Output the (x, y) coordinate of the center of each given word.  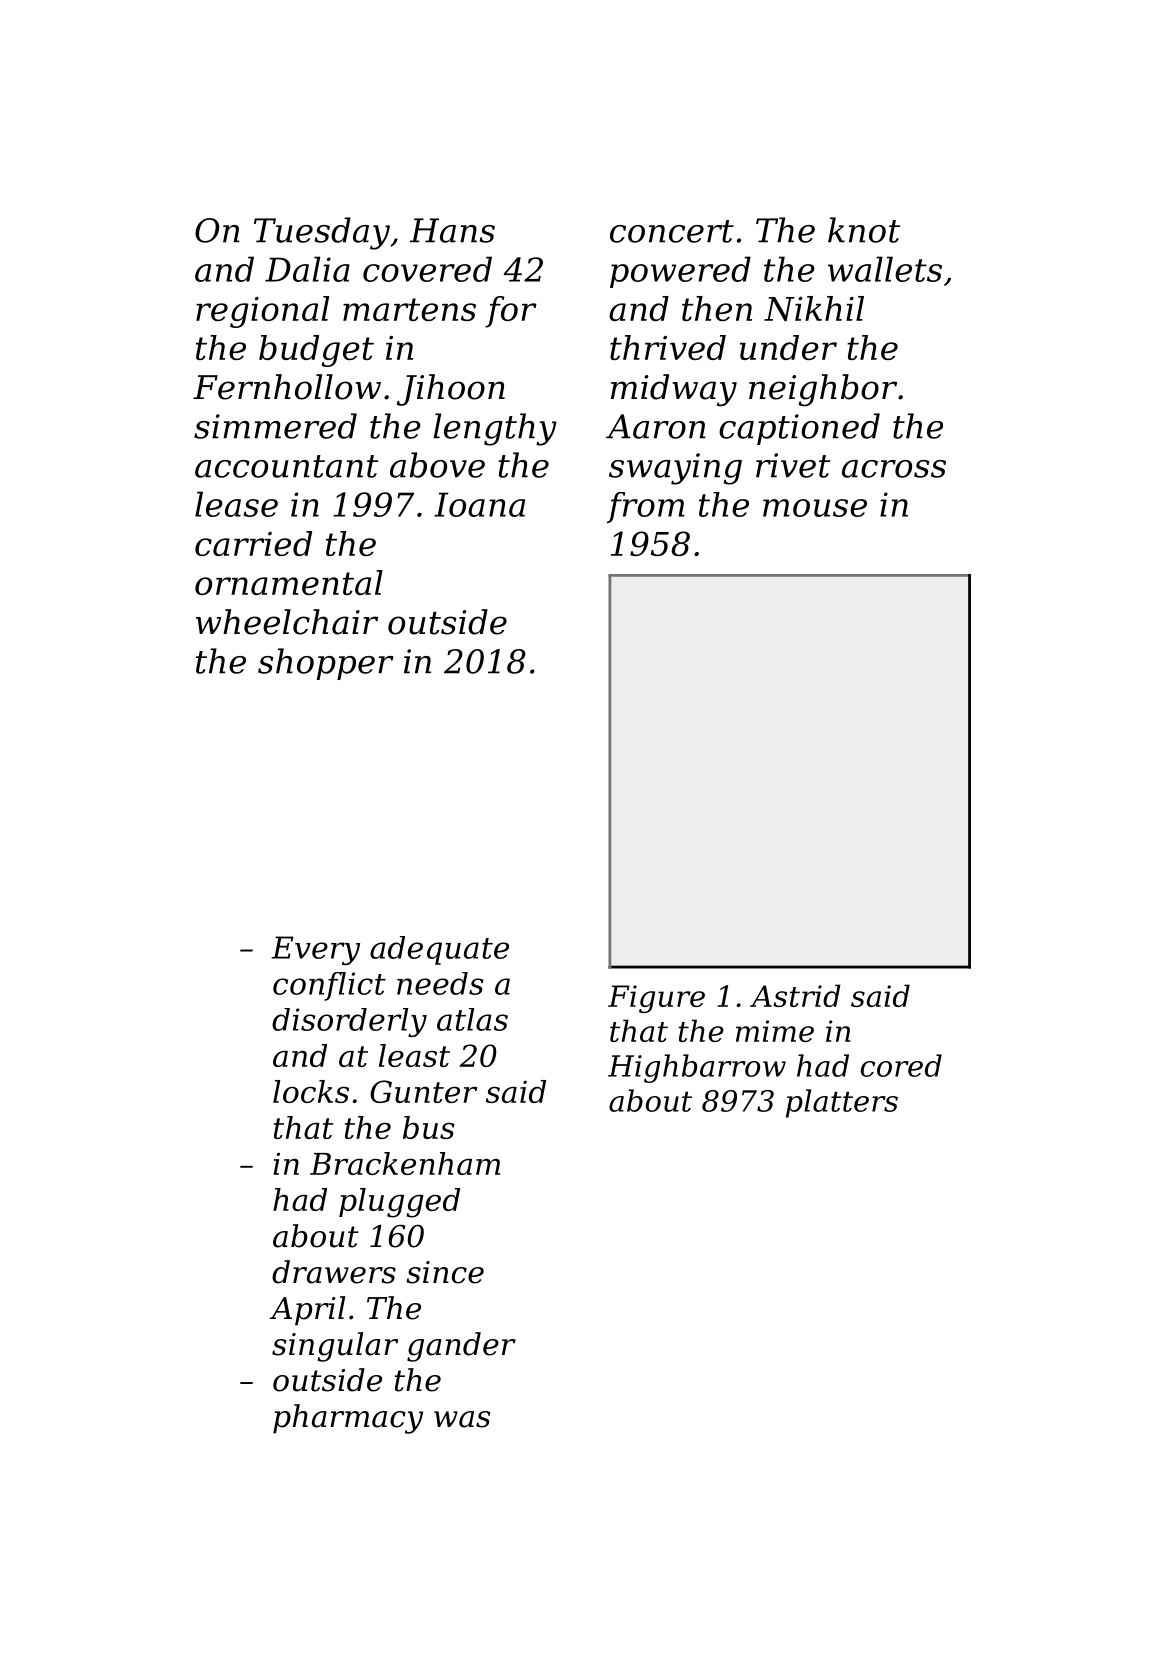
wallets (885, 269)
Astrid (795, 995)
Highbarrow (697, 1068)
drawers (334, 1272)
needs (440, 983)
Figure (656, 999)
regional (262, 312)
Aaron (656, 426)
